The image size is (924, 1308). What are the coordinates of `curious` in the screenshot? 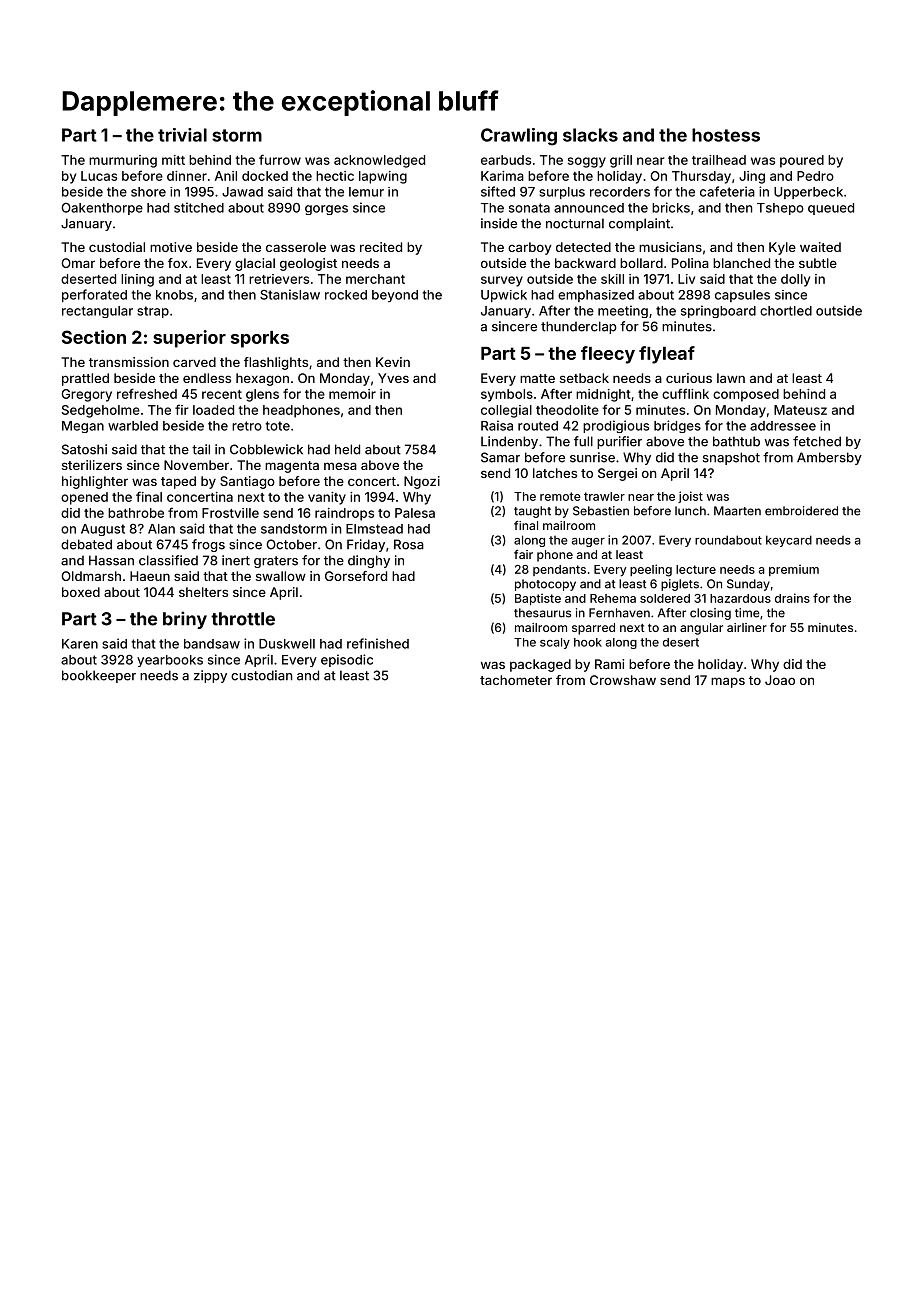 It's located at (689, 378).
